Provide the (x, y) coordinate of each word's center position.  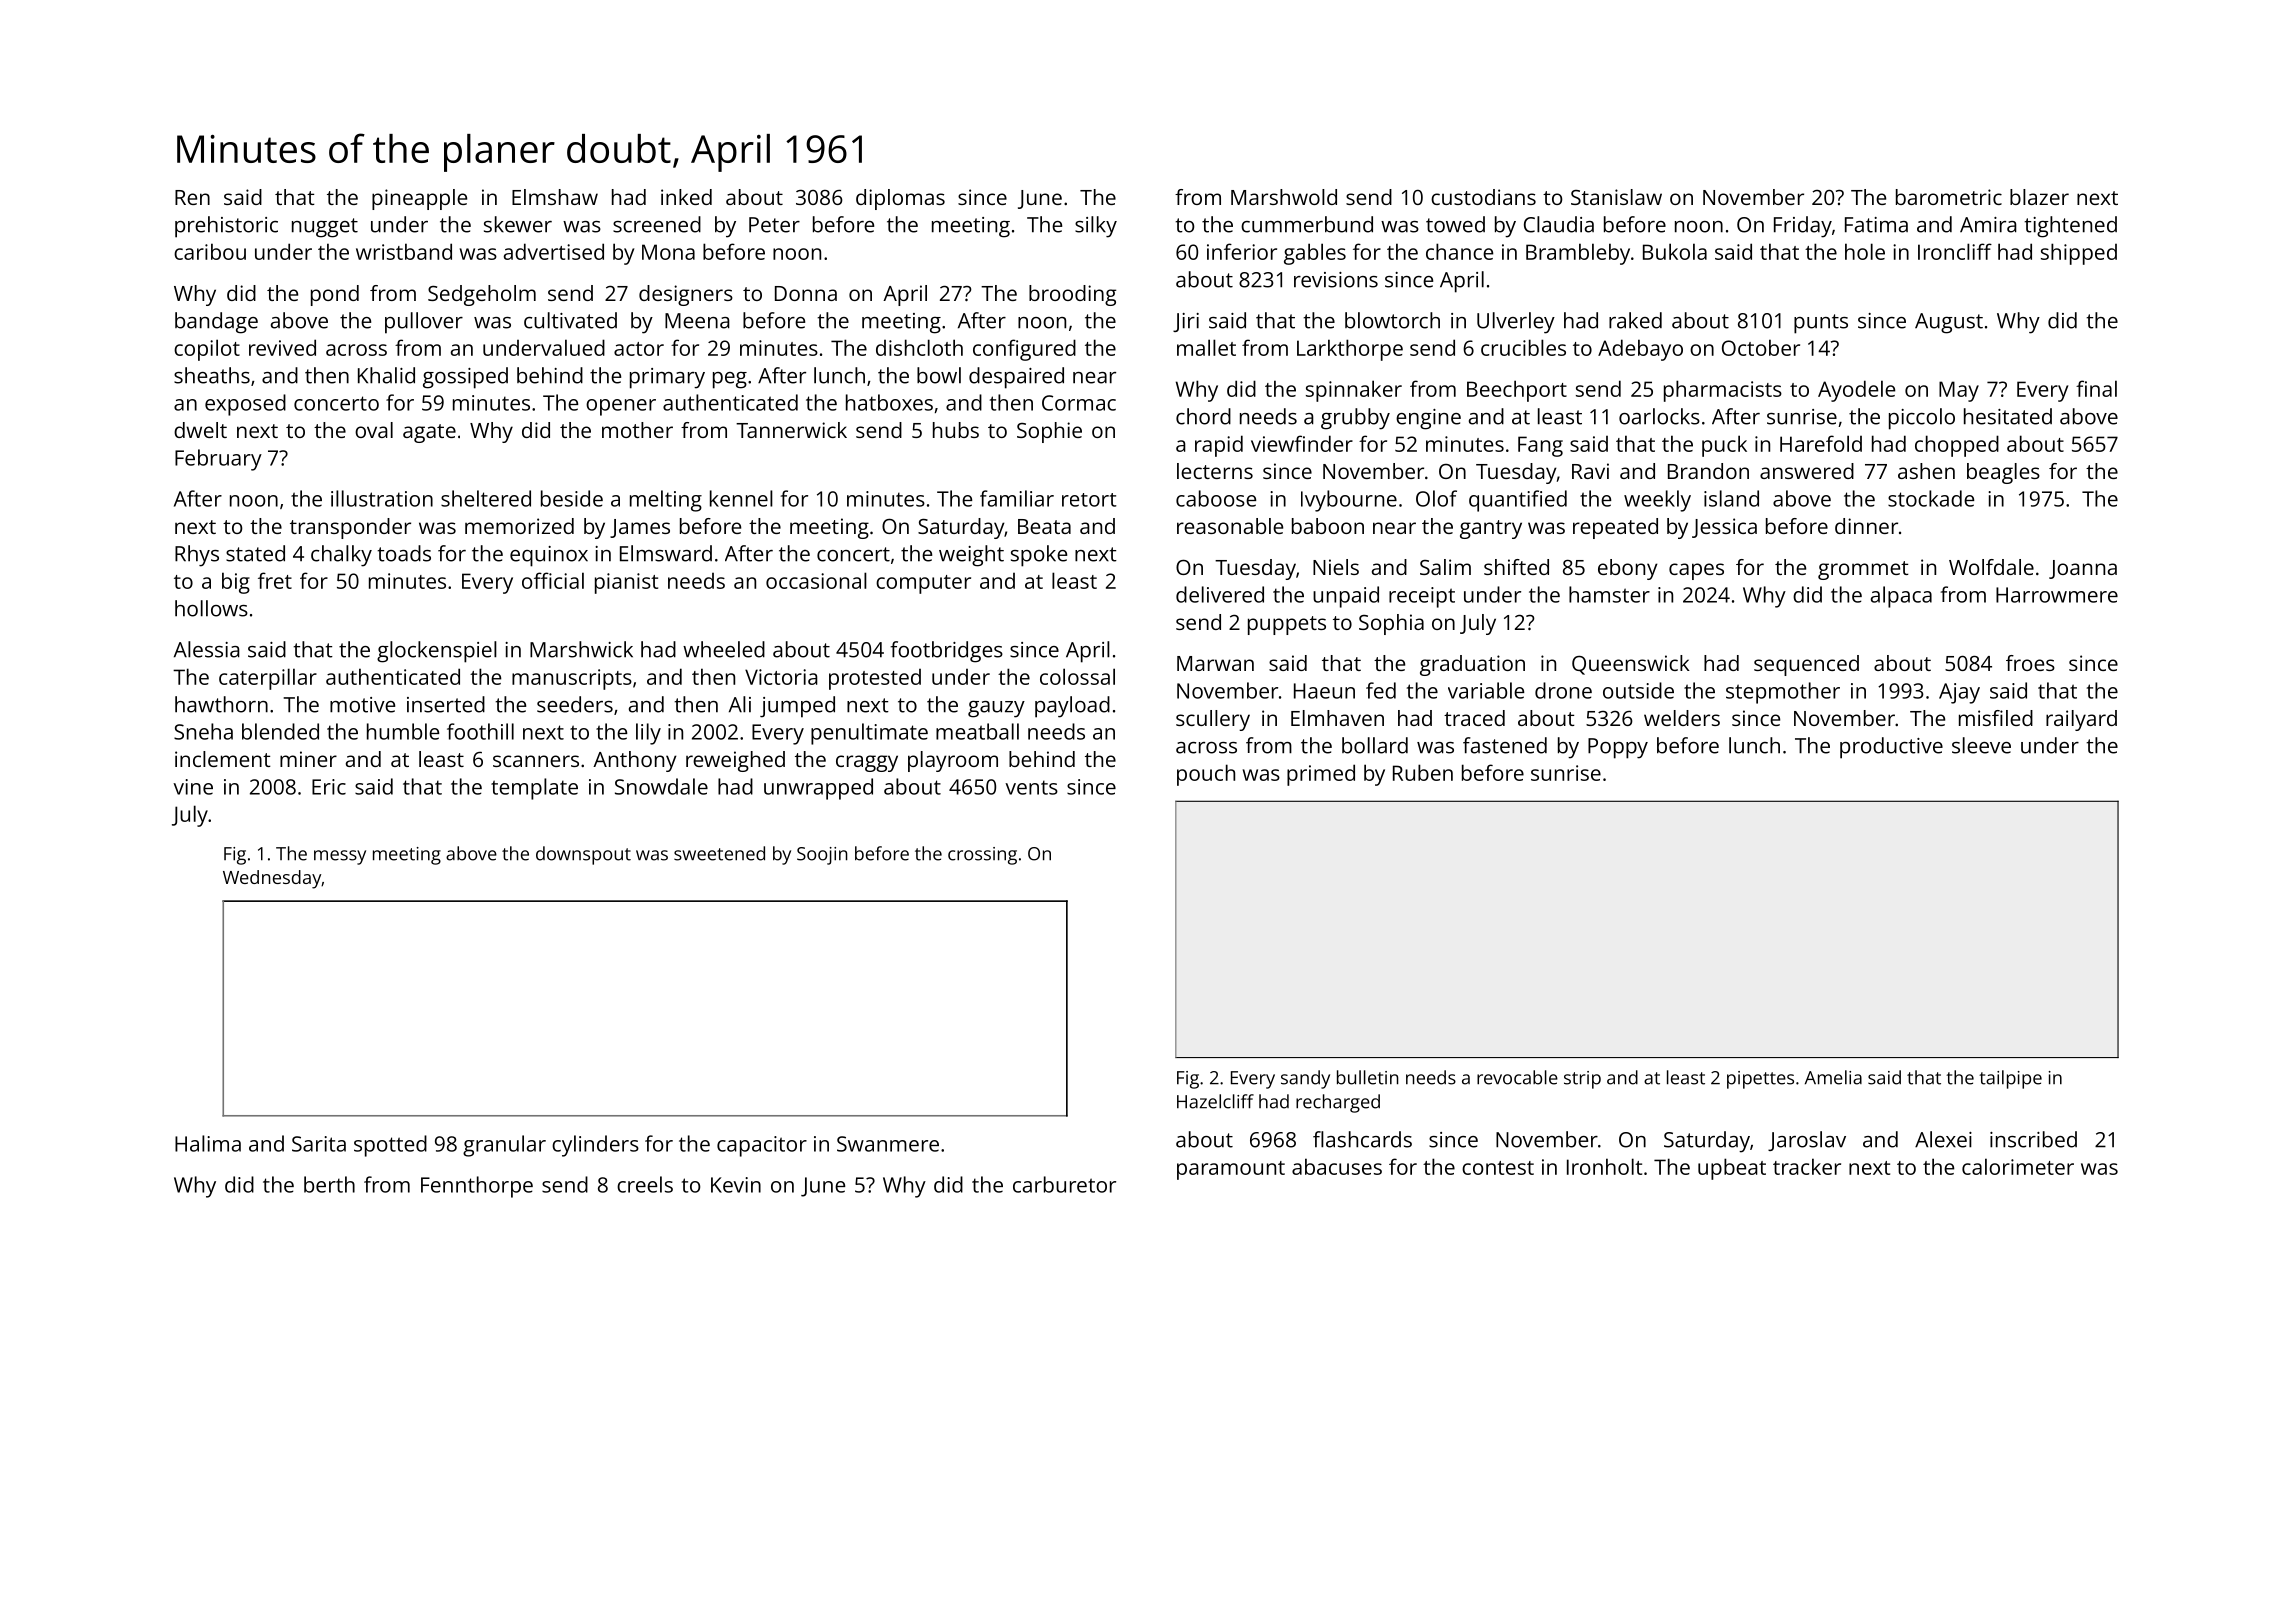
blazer (2039, 197)
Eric (329, 787)
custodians (1483, 197)
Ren (192, 197)
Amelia (1833, 1077)
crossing (982, 856)
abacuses (1337, 1166)
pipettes (1760, 1080)
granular (504, 1146)
